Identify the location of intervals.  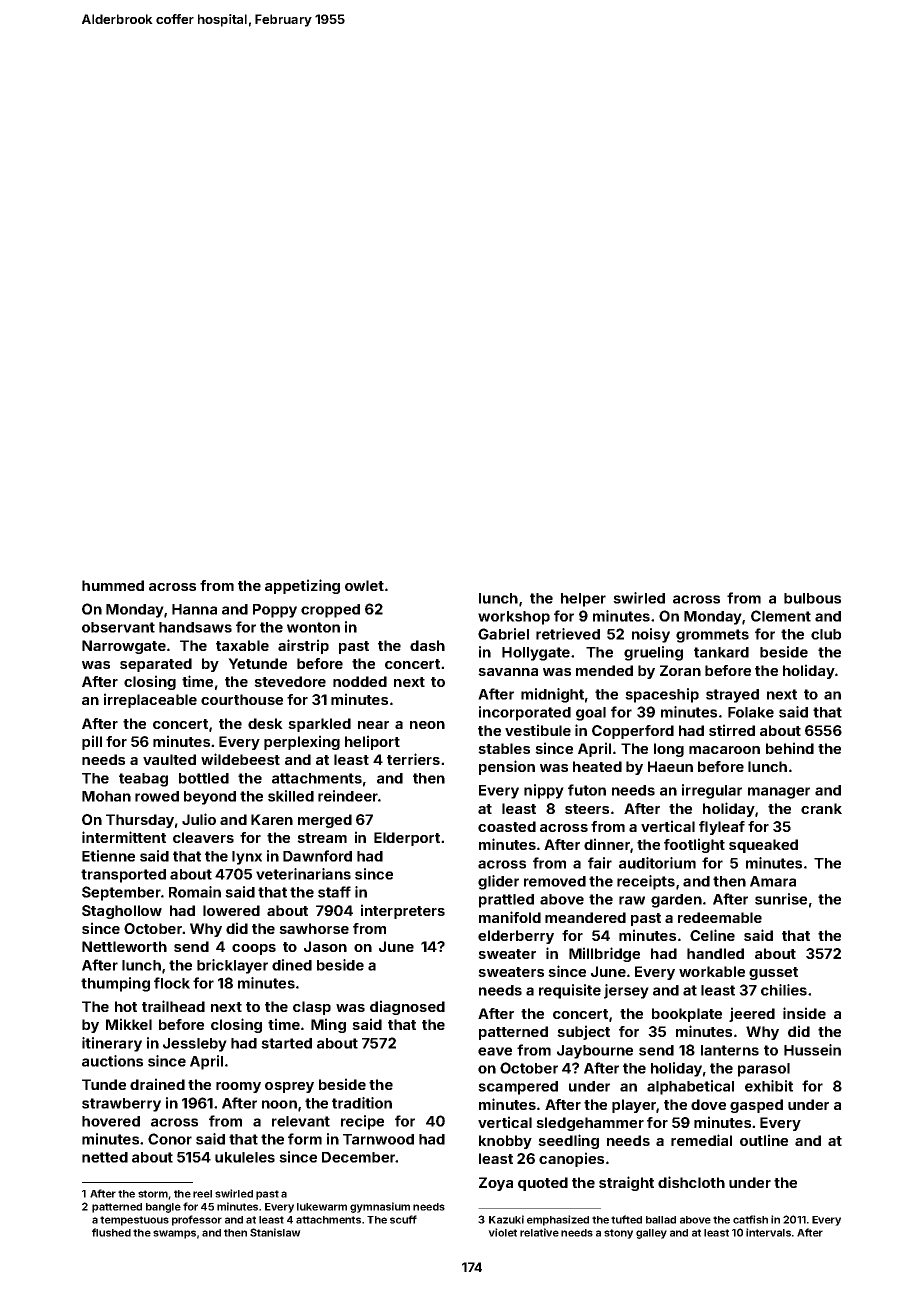
(768, 1232).
